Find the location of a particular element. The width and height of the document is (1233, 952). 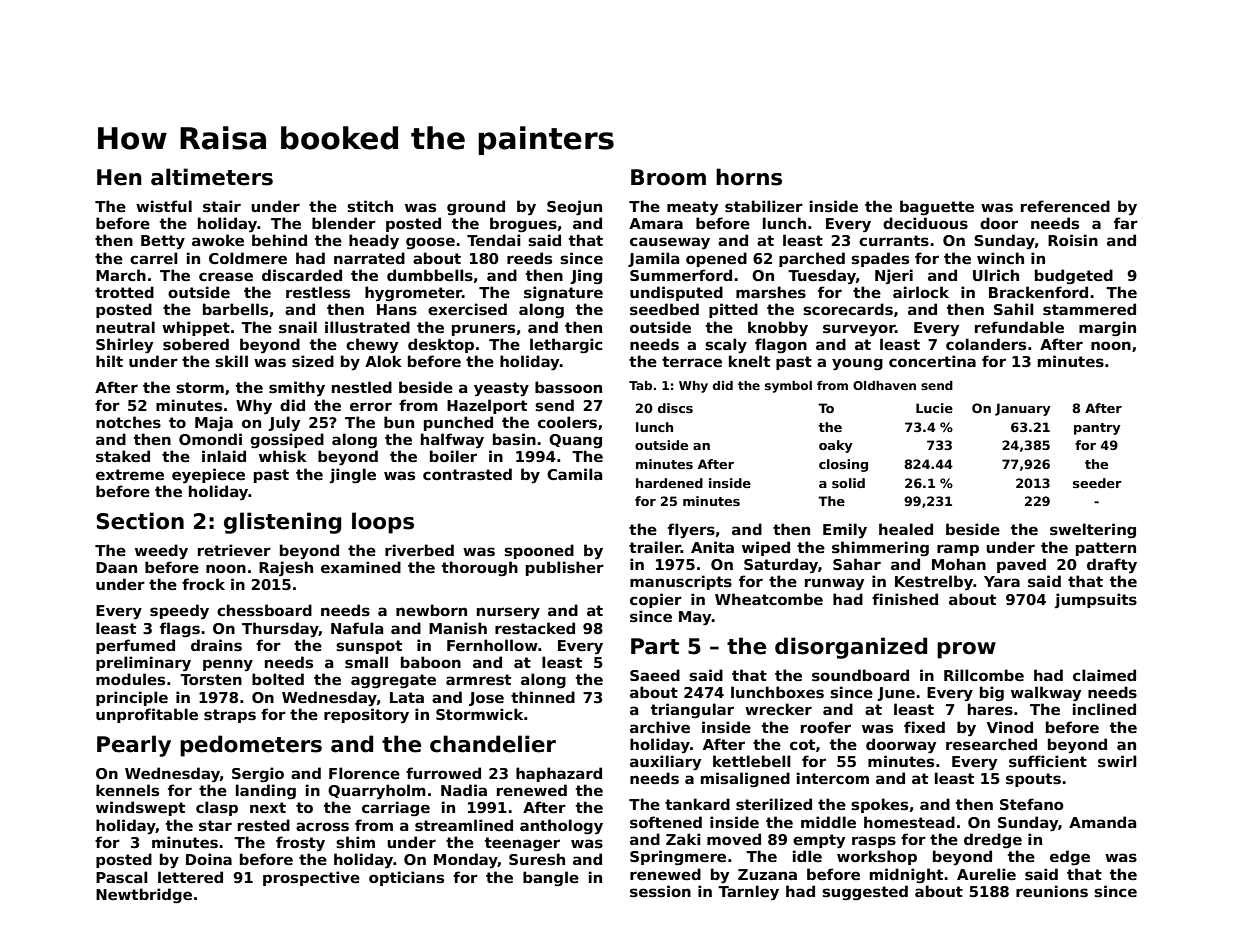

Tarnley is located at coordinates (748, 893).
